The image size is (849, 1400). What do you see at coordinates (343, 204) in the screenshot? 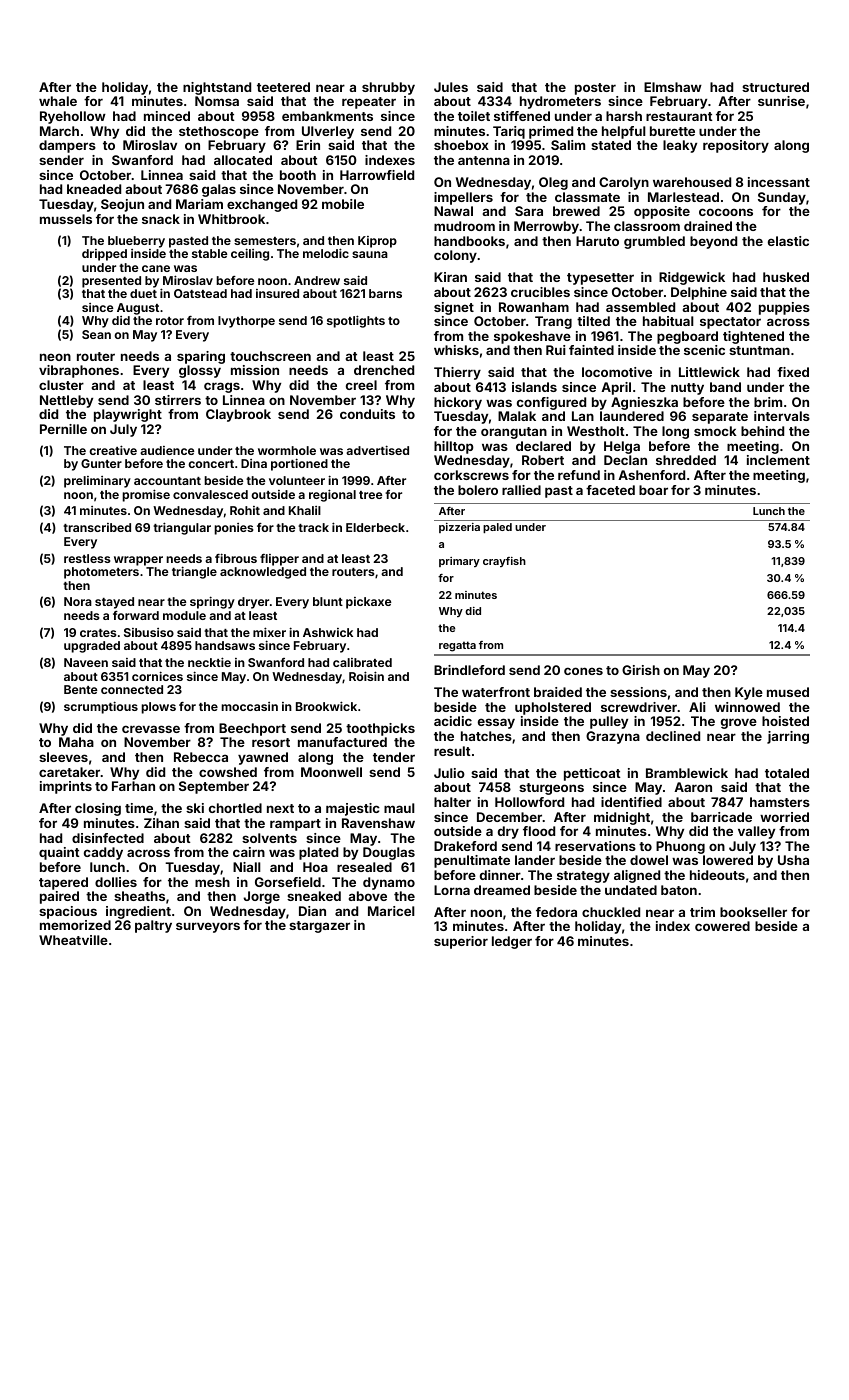
I see `mobile` at bounding box center [343, 204].
